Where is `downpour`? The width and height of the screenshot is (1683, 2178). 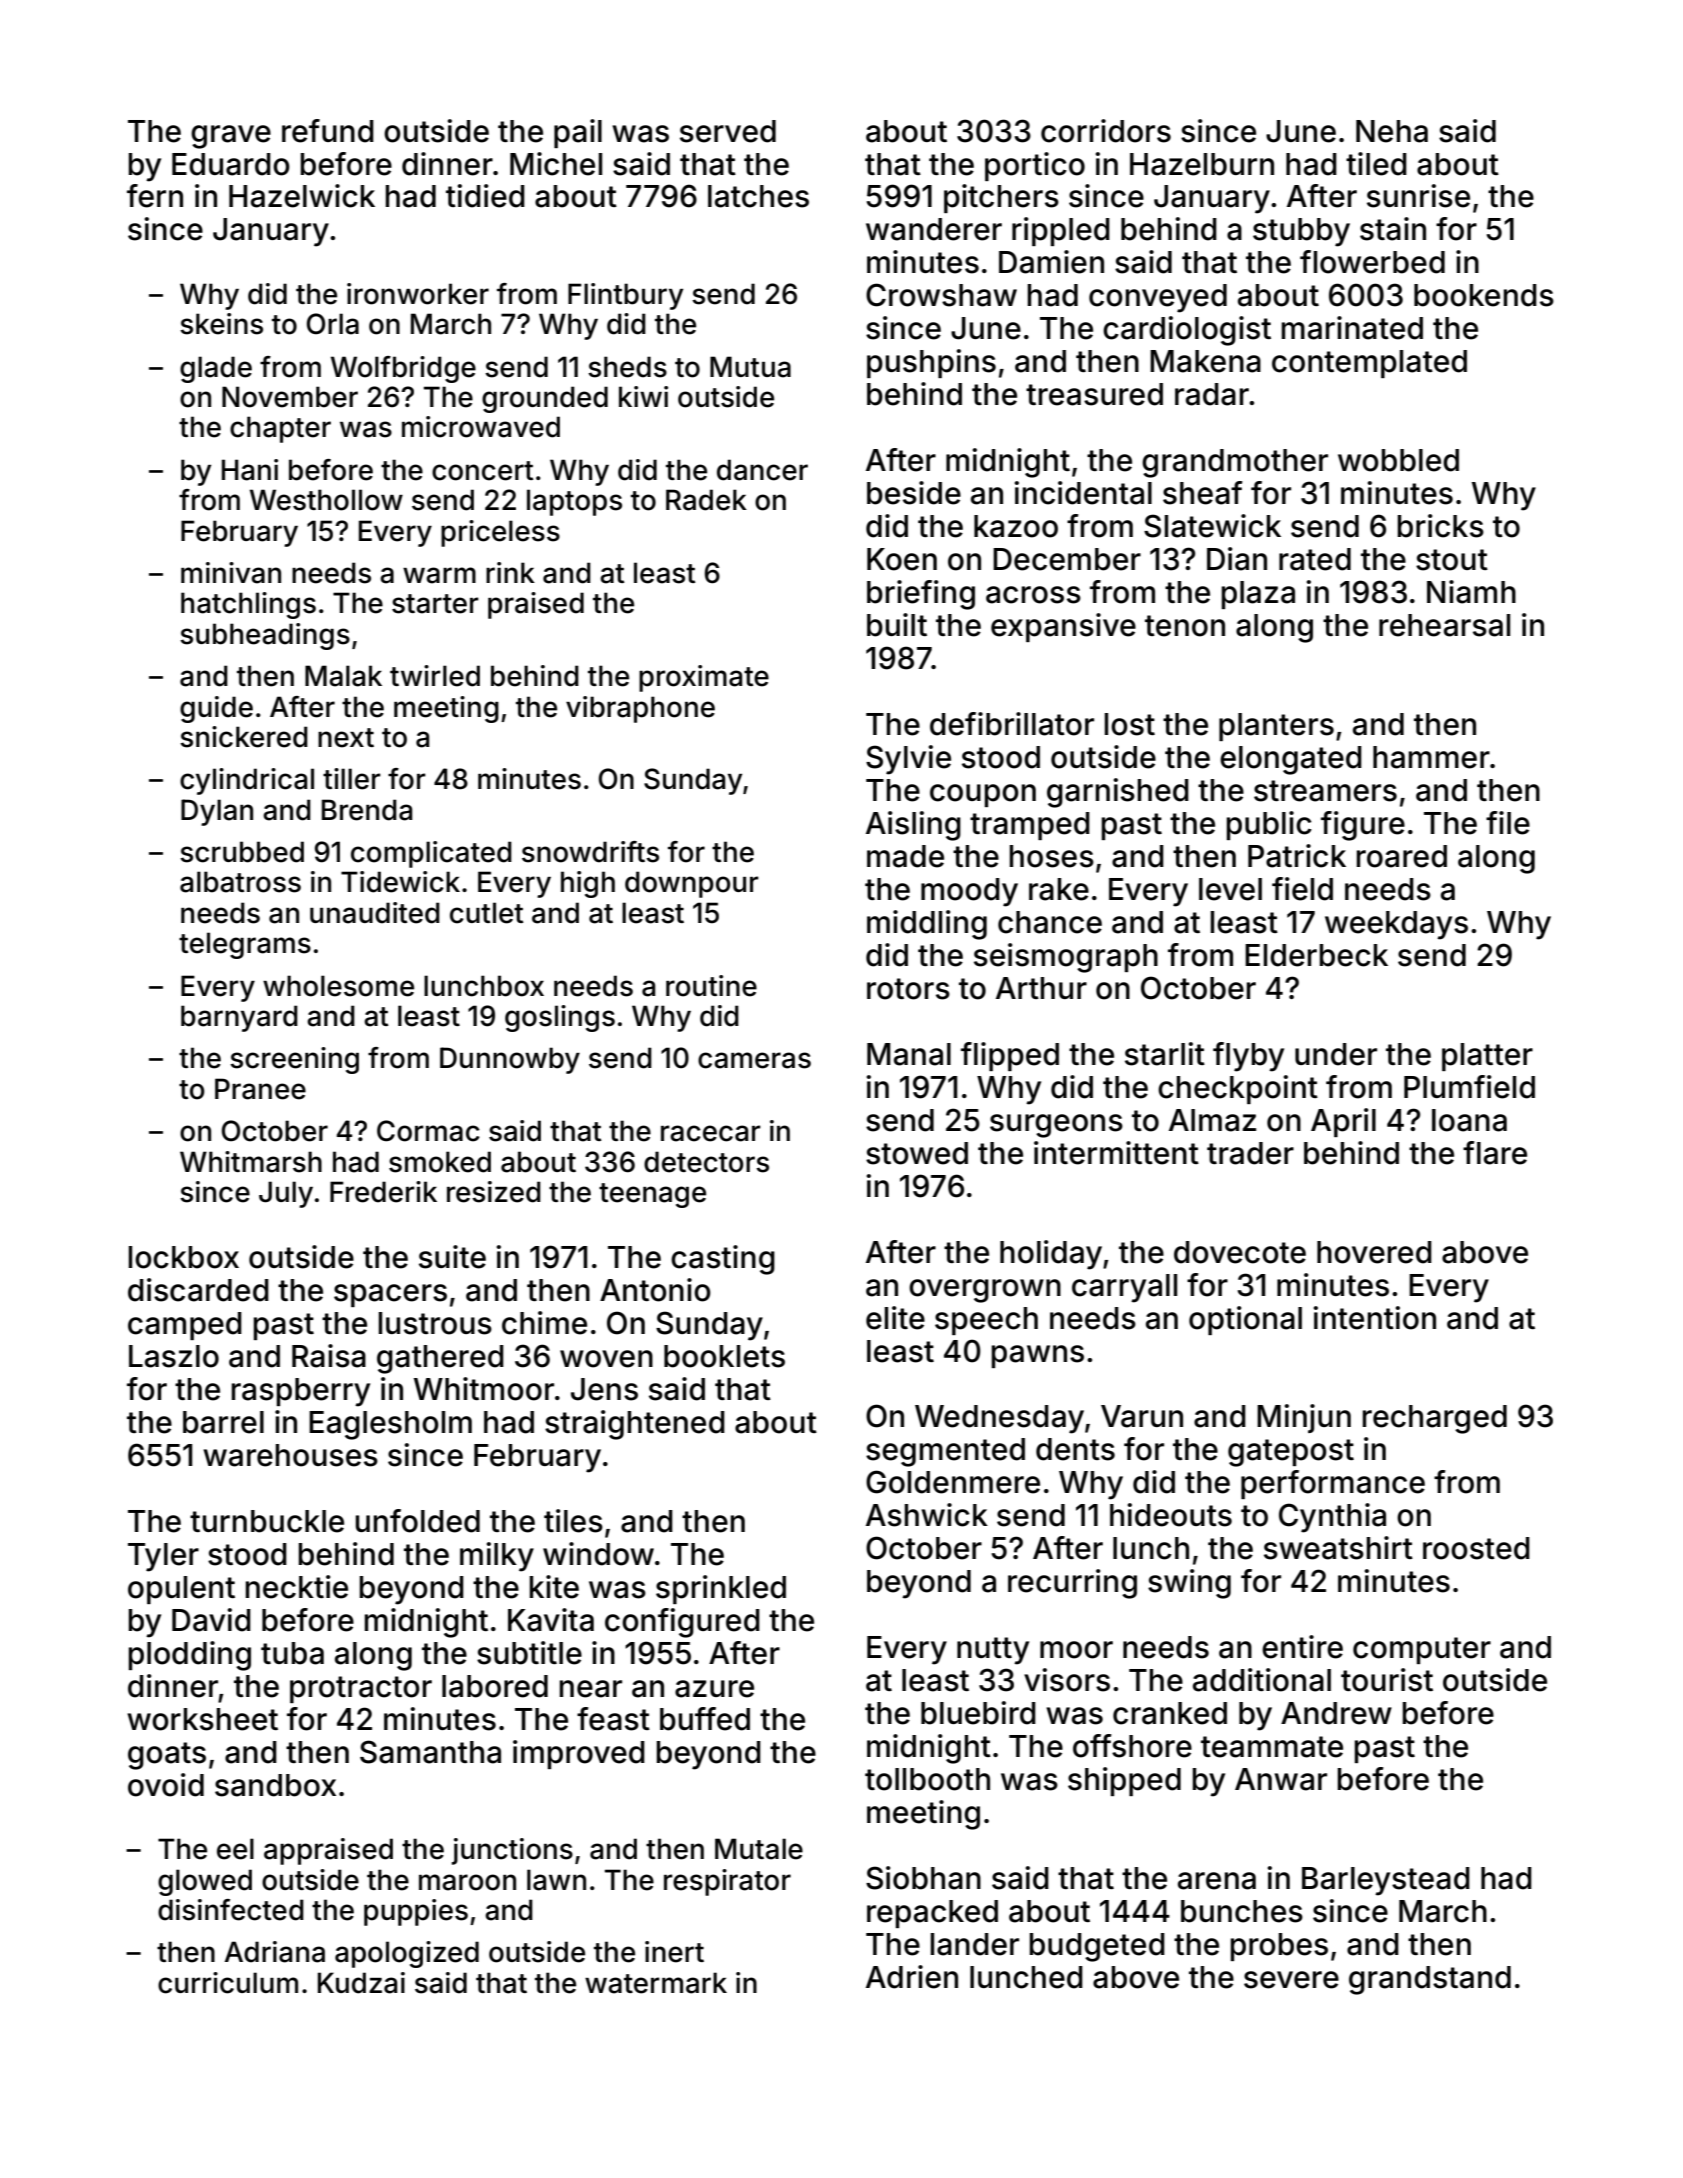
downpour is located at coordinates (692, 884).
